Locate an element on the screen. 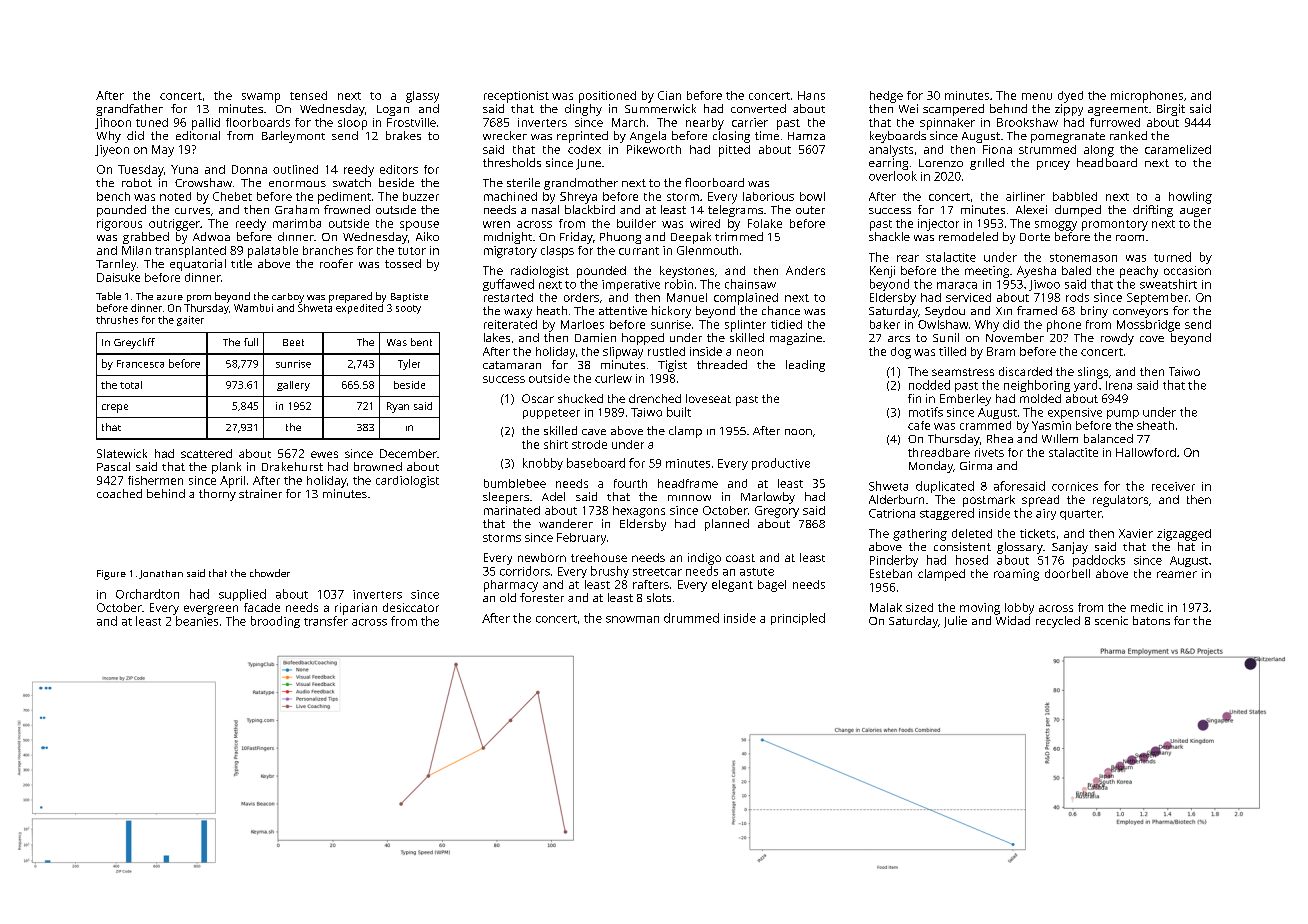 The image size is (1308, 924). bumblebee is located at coordinates (515, 483).
